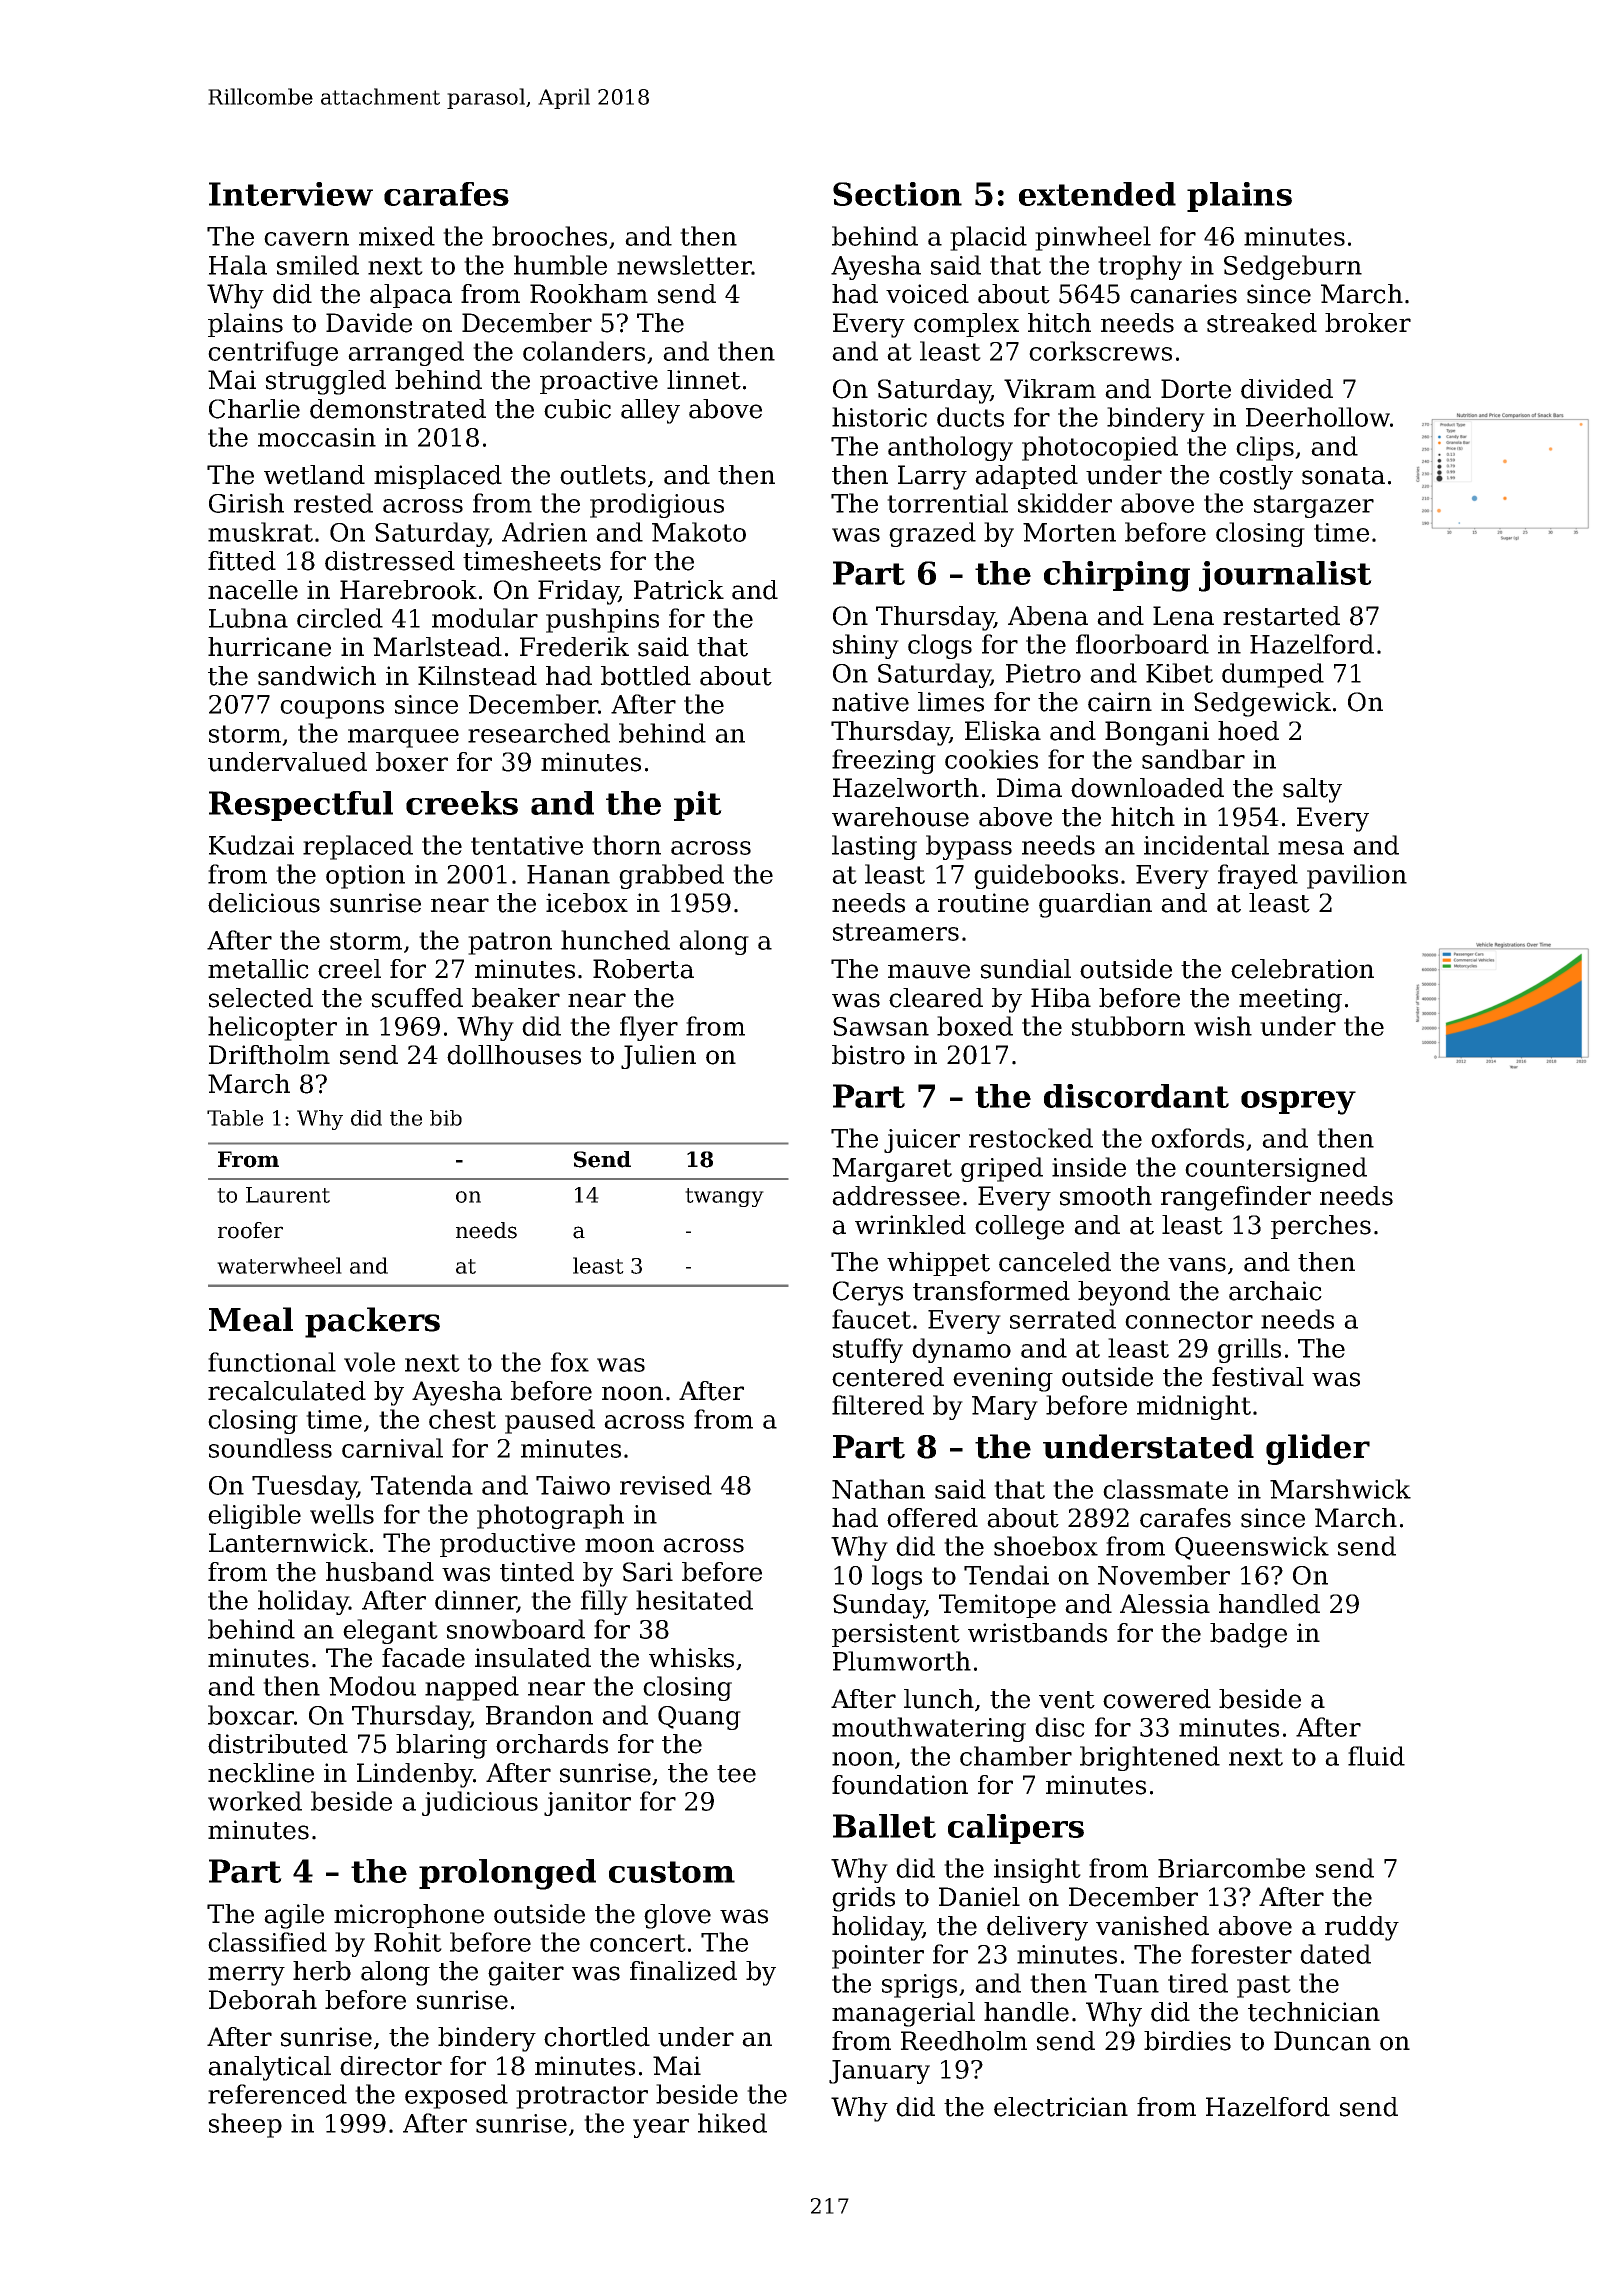 This screenshot has width=1620, height=2292. What do you see at coordinates (626, 845) in the screenshot?
I see `thorn` at bounding box center [626, 845].
